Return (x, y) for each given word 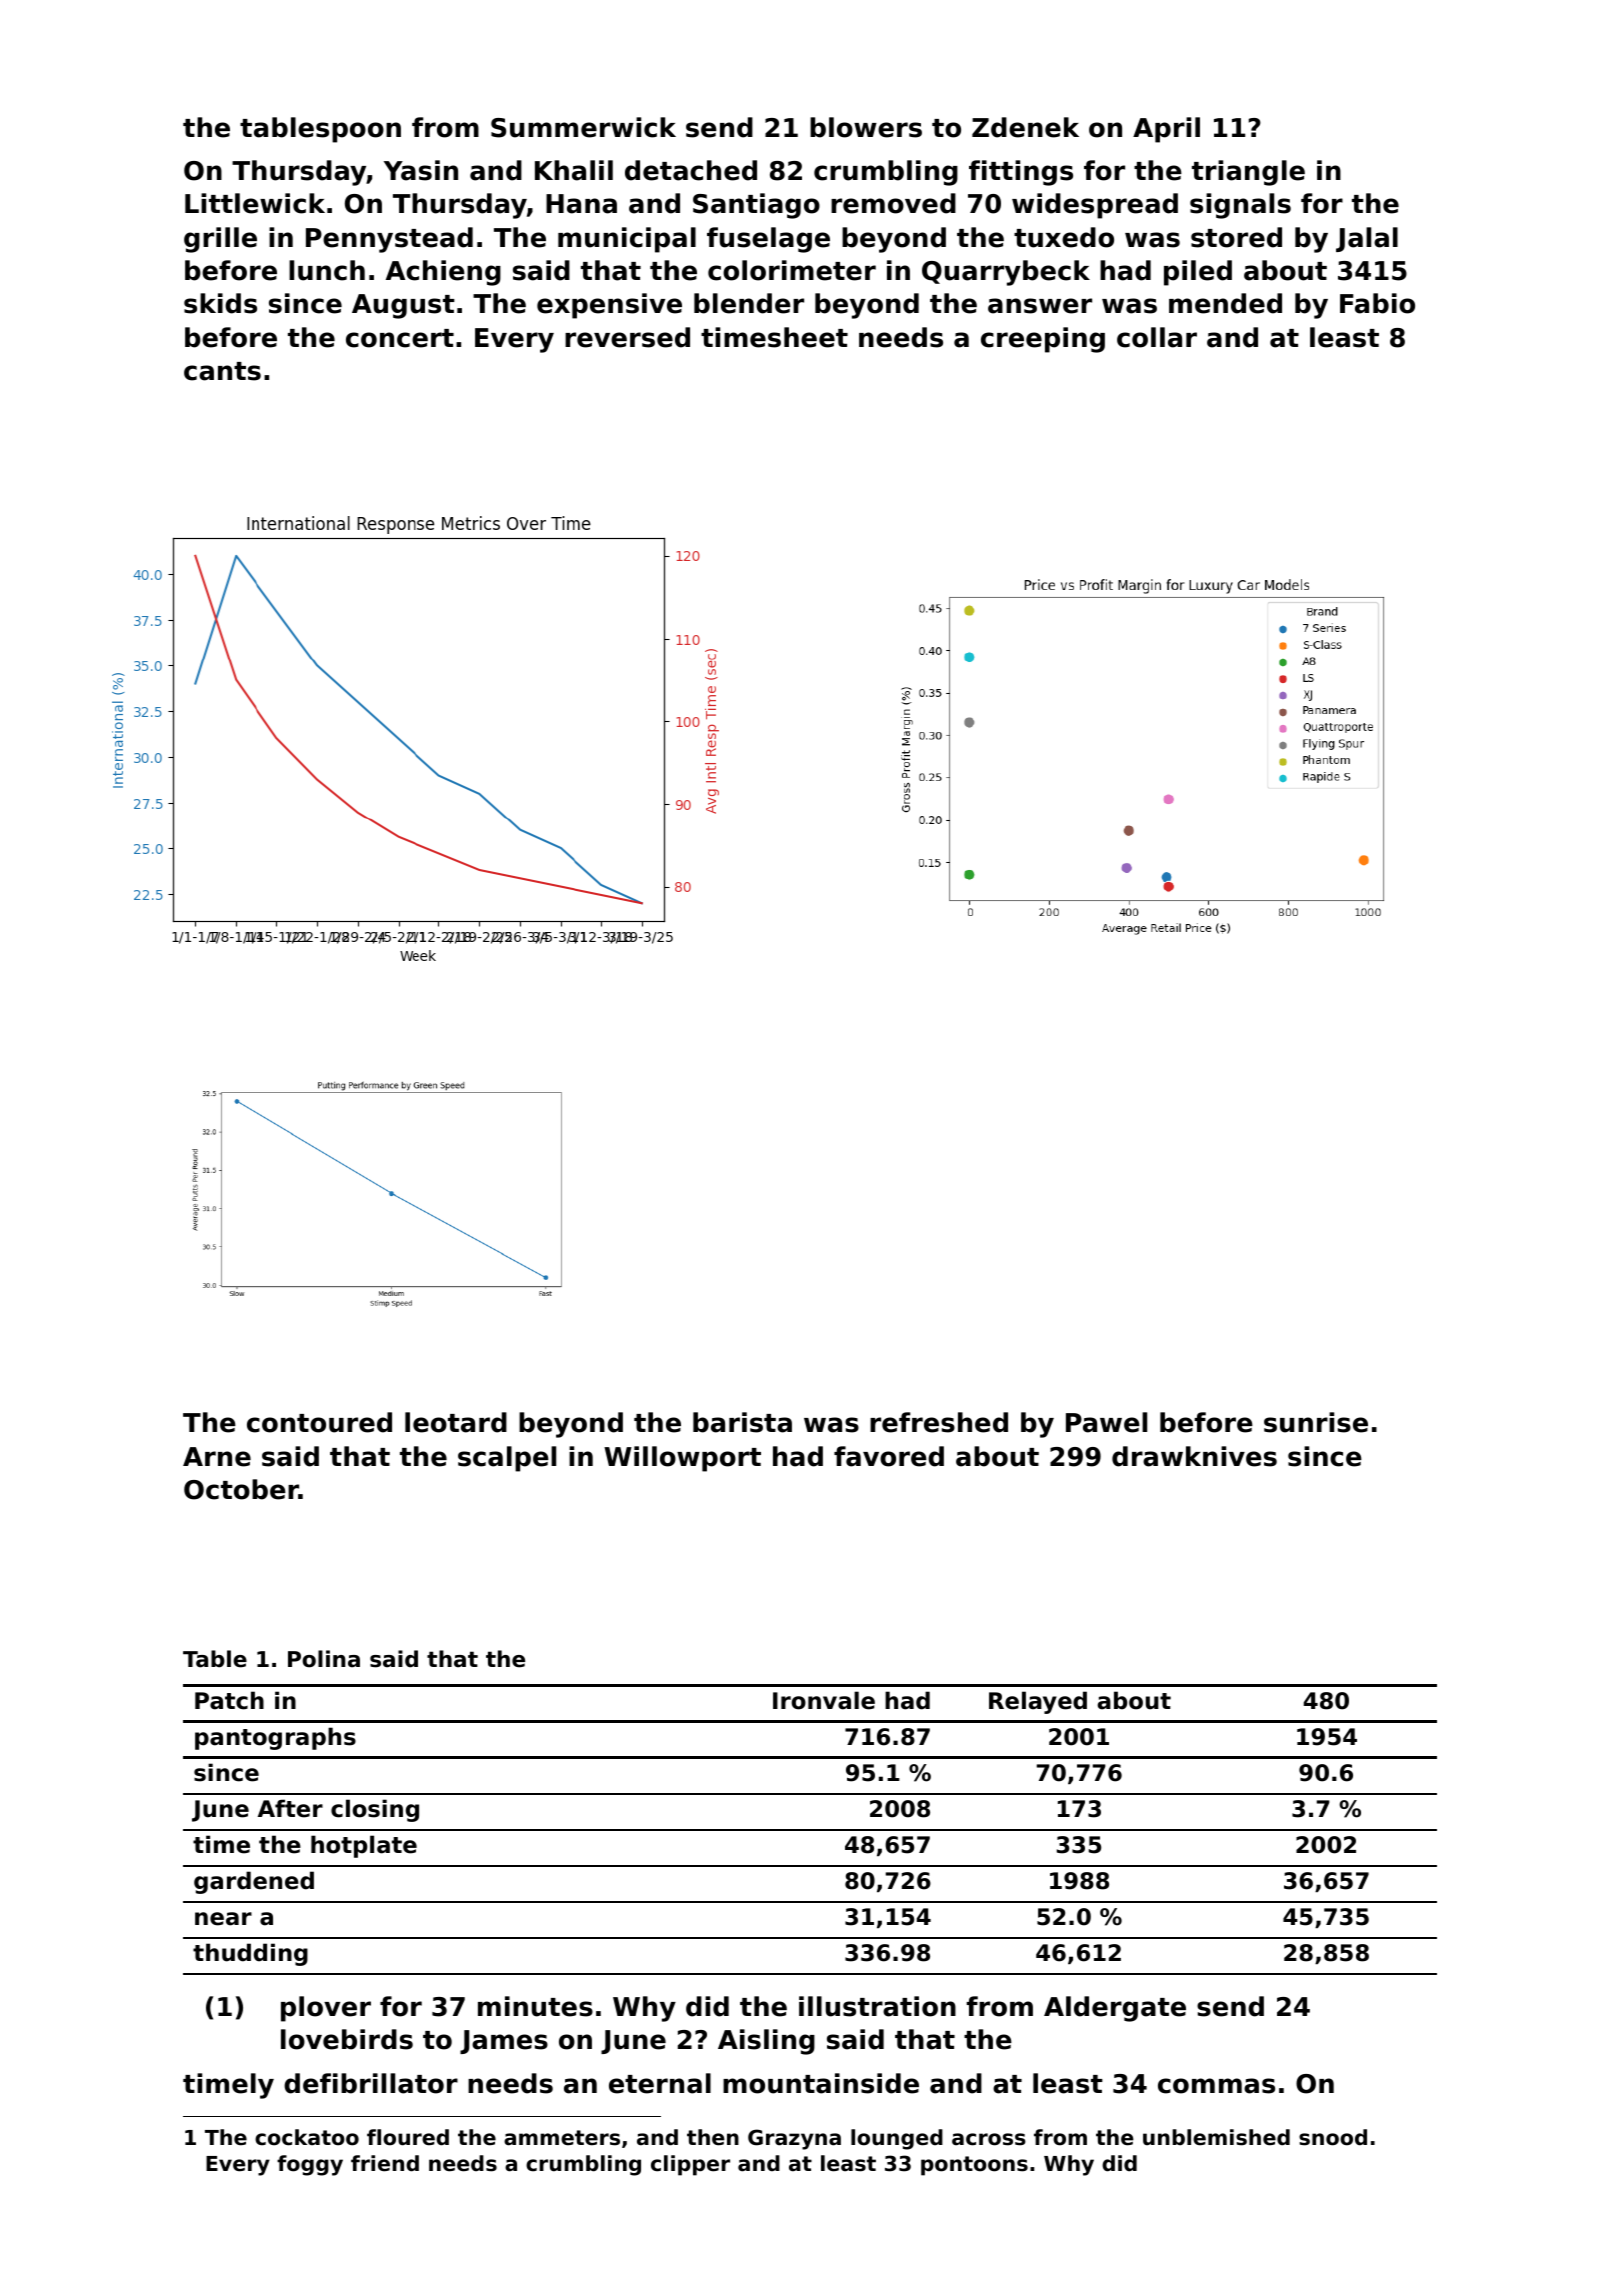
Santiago (756, 206)
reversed (627, 337)
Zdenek (1025, 127)
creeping (1043, 340)
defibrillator (371, 2083)
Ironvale (824, 1700)
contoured (319, 1422)
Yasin (421, 170)
